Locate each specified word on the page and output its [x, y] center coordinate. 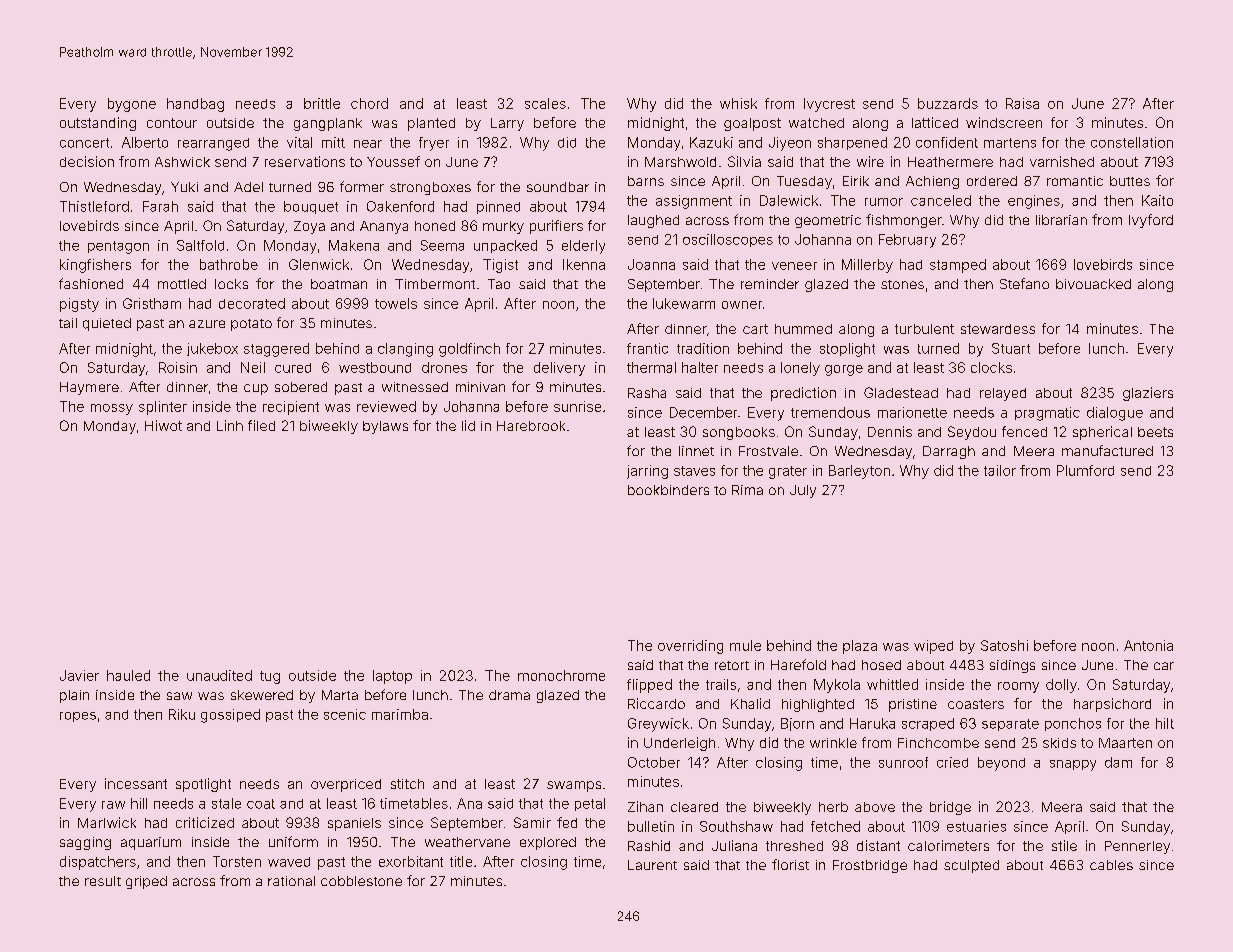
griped [146, 882]
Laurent [652, 865]
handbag [195, 105]
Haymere [89, 388]
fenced [1024, 431]
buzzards [948, 103]
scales [545, 103]
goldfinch [469, 350]
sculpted [971, 866]
